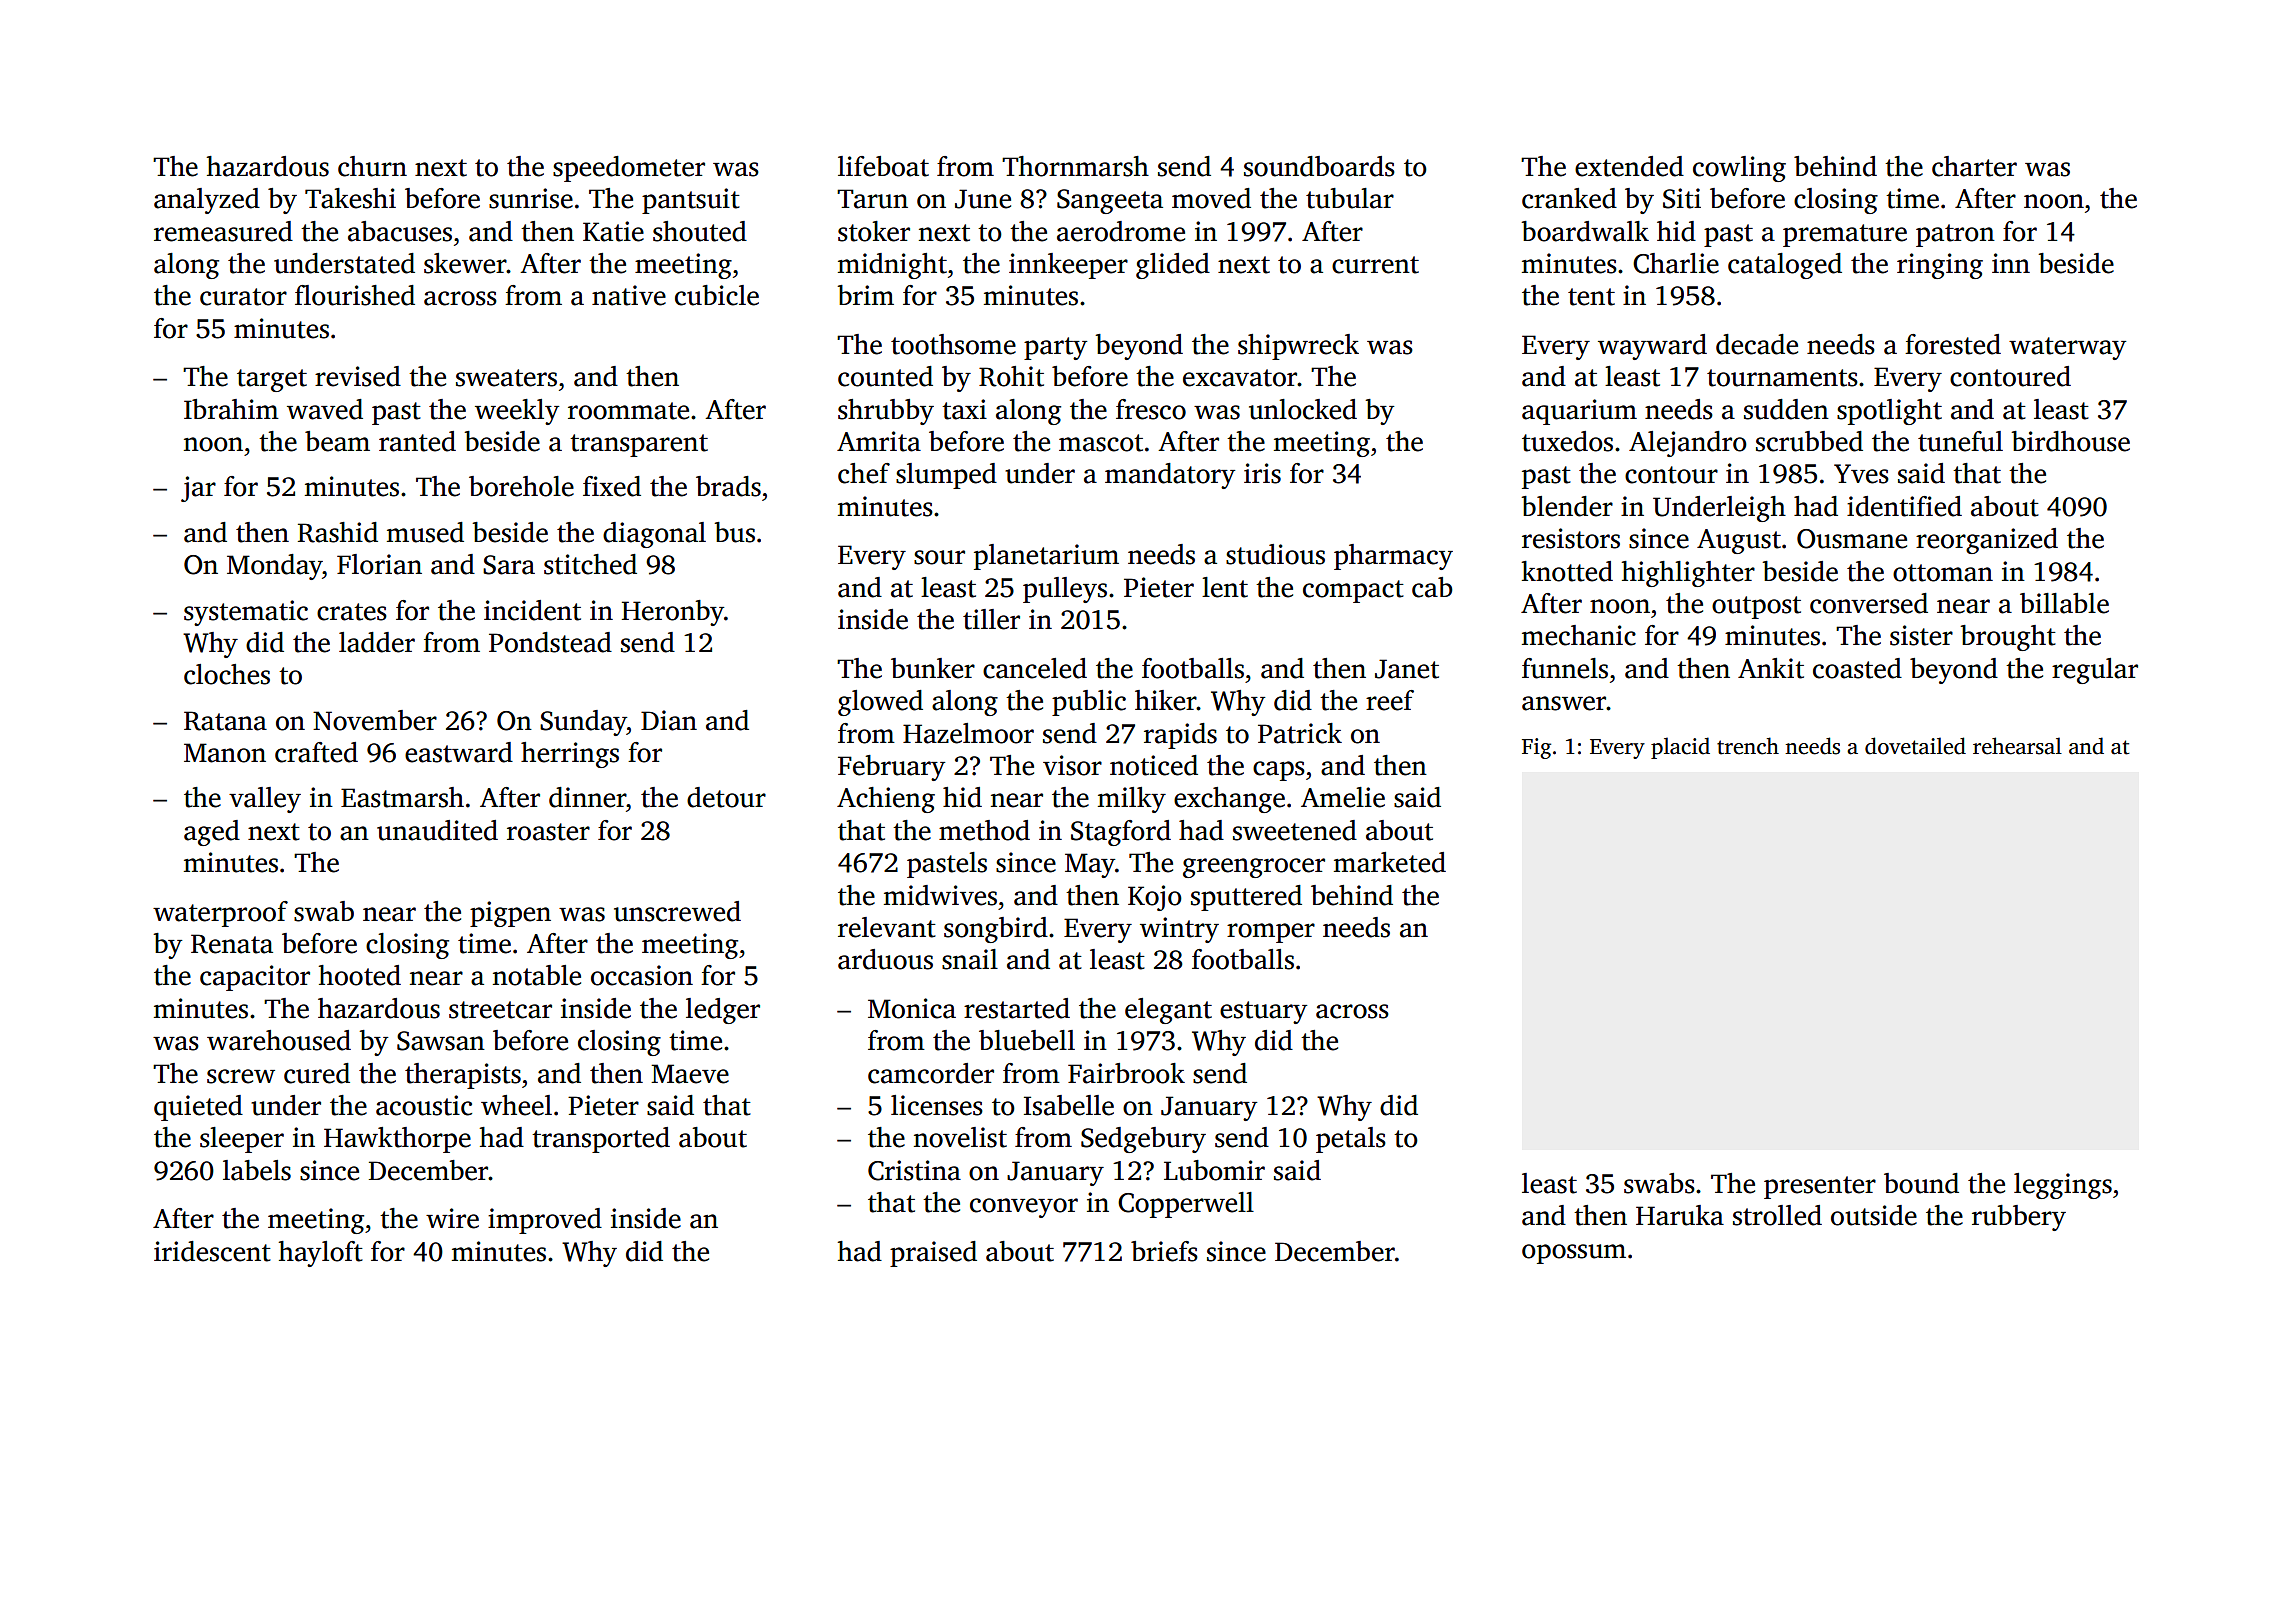 The width and height of the image is (2292, 1620). Describe the element at coordinates (1960, 441) in the image. I see `tuneful` at that location.
